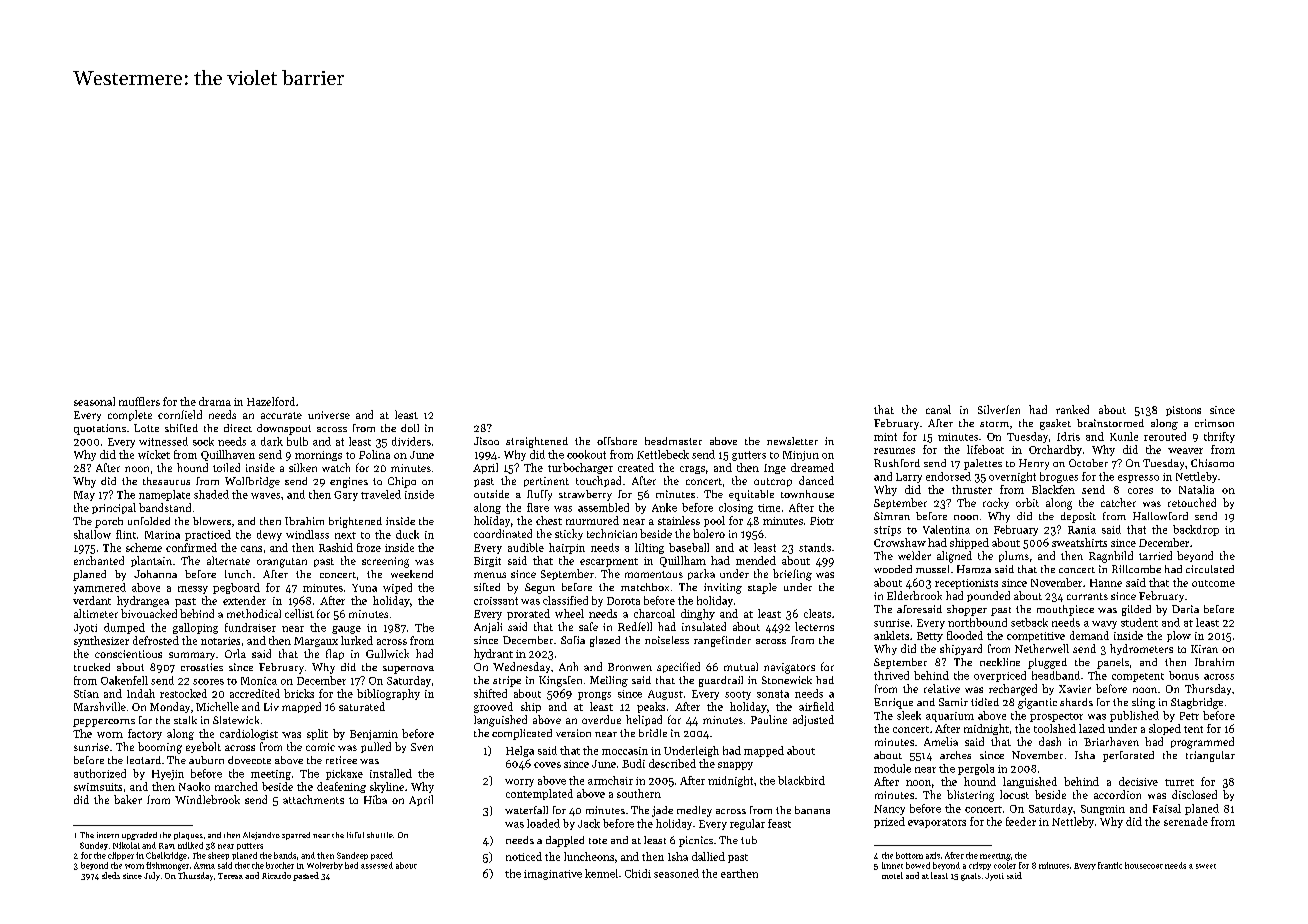  I want to click on peppercorns, so click(104, 723).
